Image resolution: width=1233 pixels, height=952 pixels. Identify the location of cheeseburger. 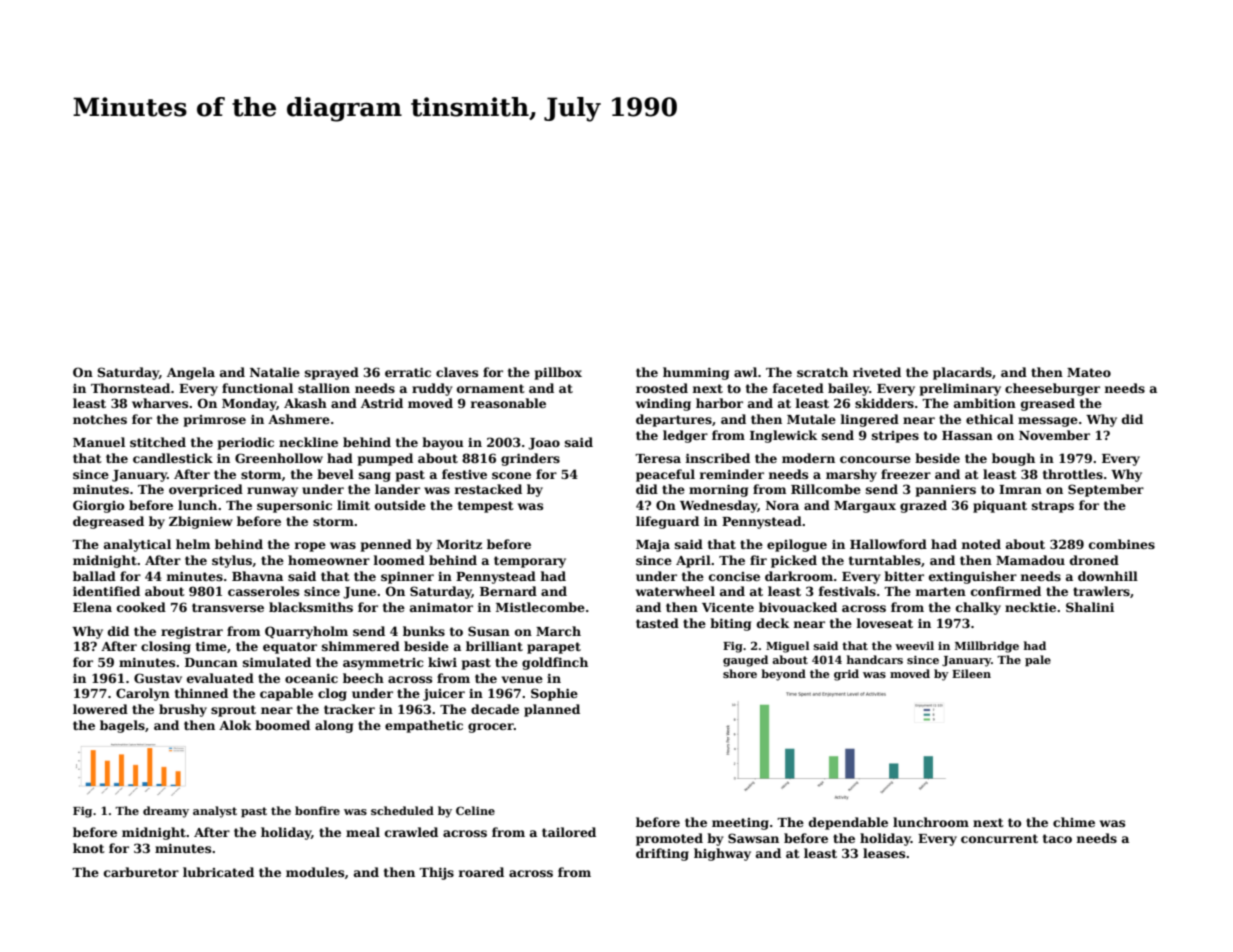
(1052, 389).
